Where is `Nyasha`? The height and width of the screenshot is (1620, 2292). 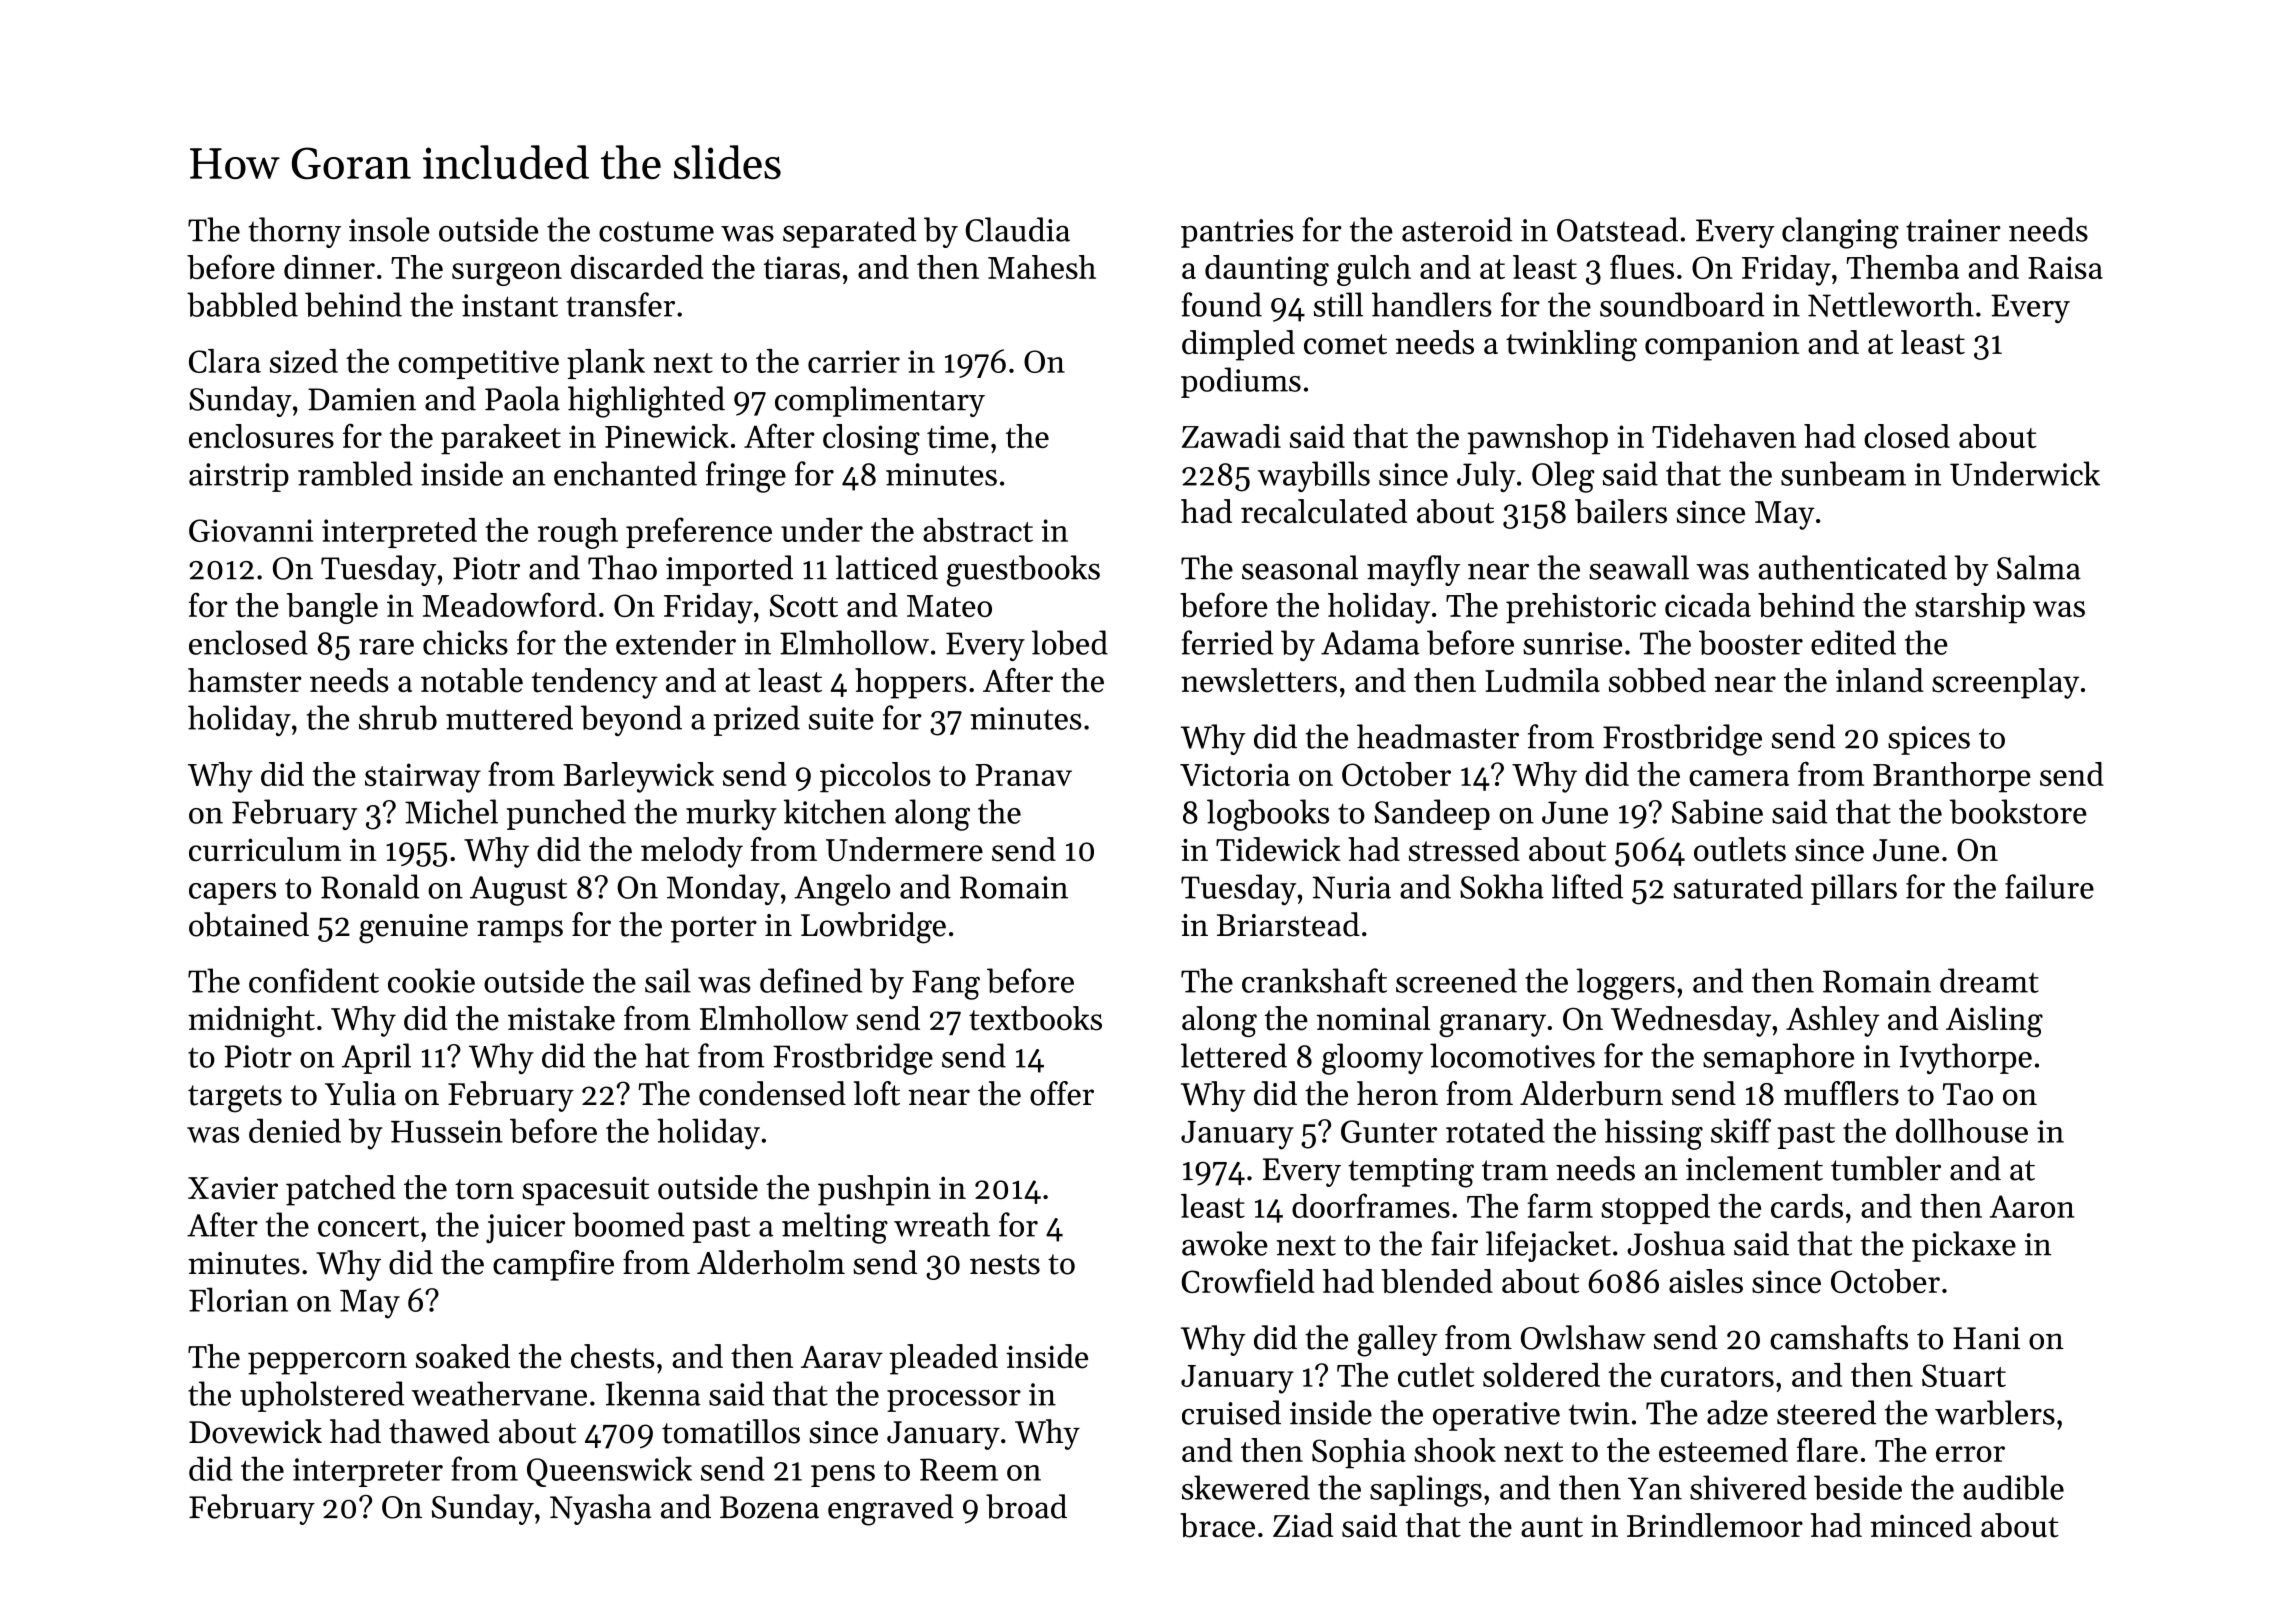 Nyasha is located at coordinates (600, 1509).
